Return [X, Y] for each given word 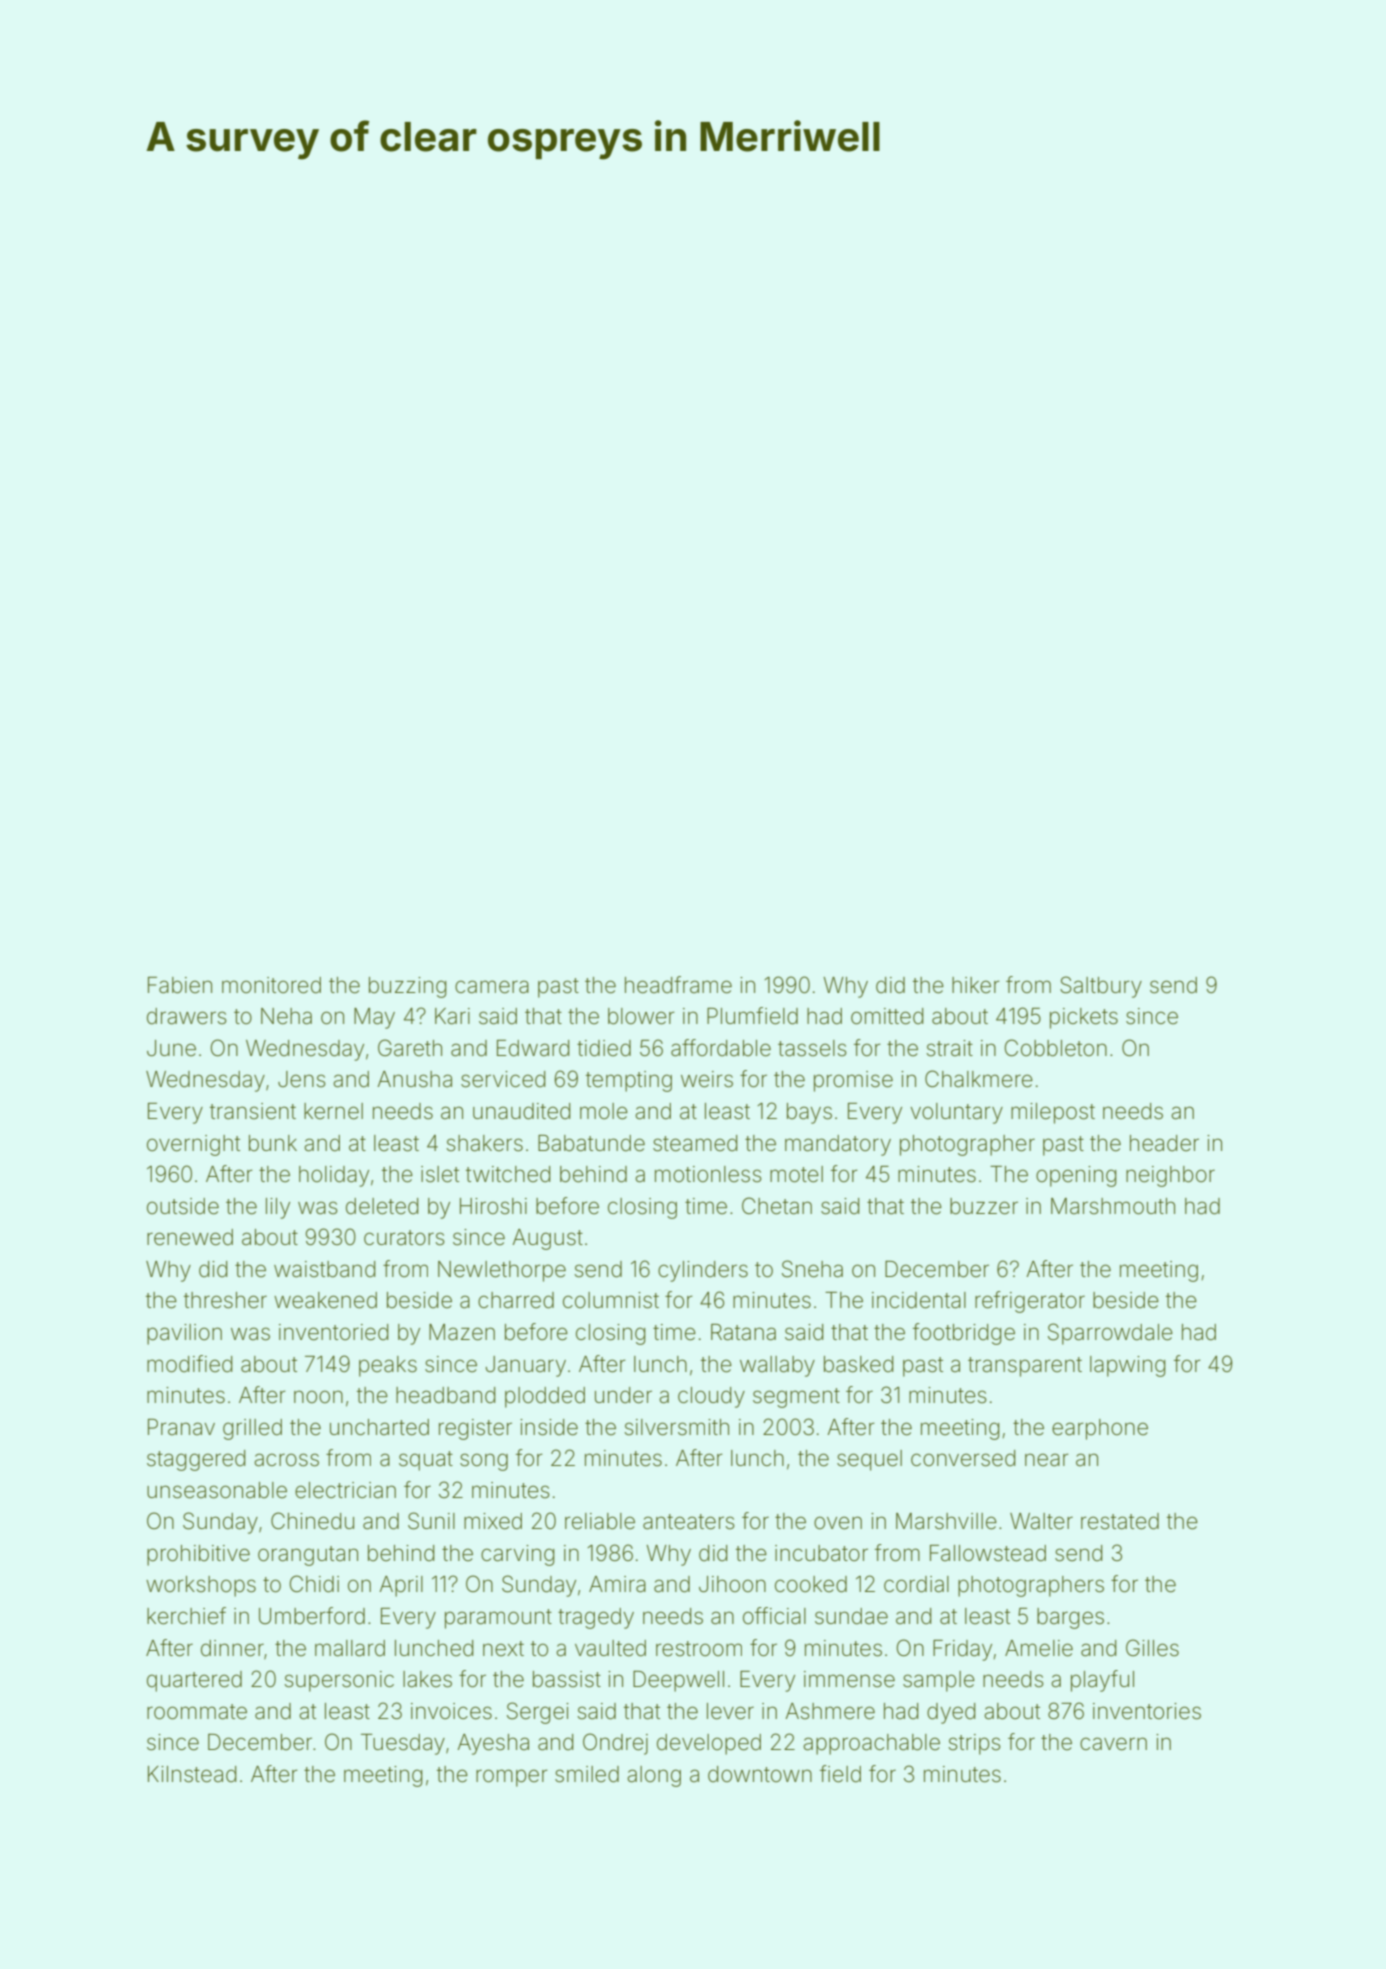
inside [549, 1427]
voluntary [956, 1113]
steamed [695, 1143]
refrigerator [1030, 1302]
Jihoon [732, 1584]
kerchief [186, 1616]
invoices [451, 1711]
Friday [962, 1650]
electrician [345, 1490]
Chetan [777, 1206]
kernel [333, 1111]
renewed [190, 1237]
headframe [678, 985]
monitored [271, 985]
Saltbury [1101, 987]
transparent [1025, 1367]
